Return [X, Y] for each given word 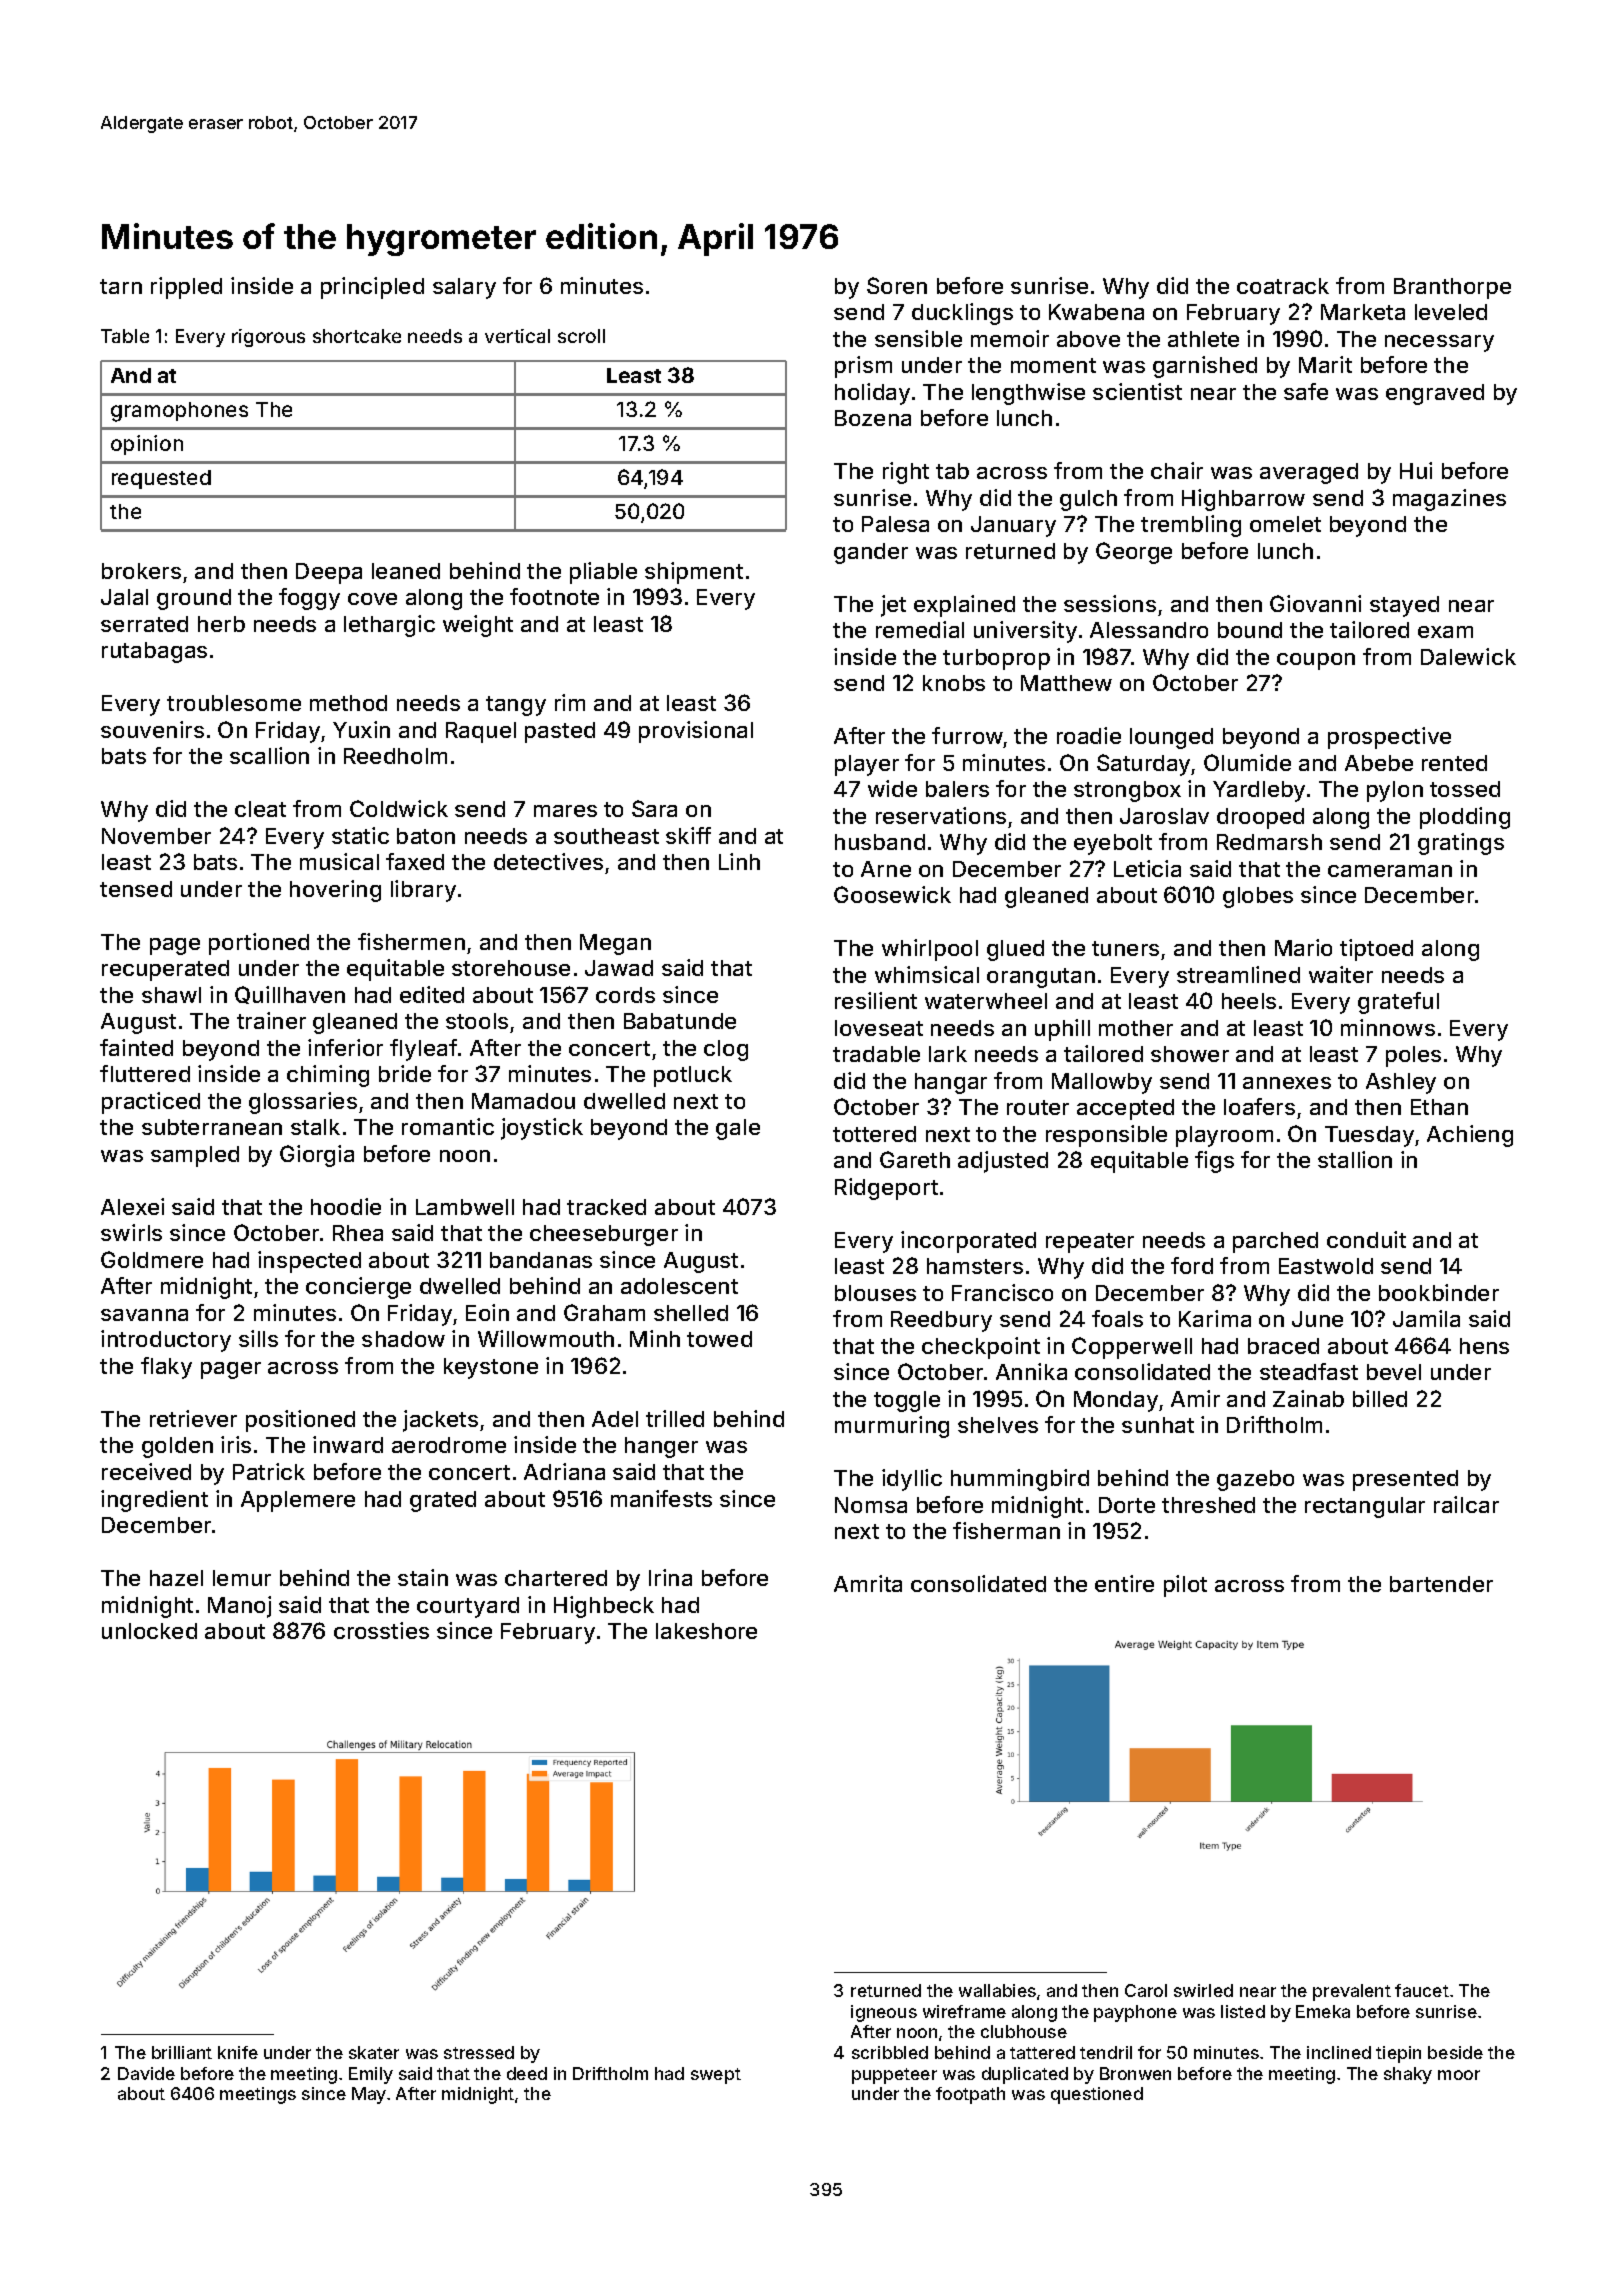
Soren [897, 285]
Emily [371, 2075]
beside [1455, 2052]
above [1088, 339]
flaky [166, 1368]
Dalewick [1468, 656]
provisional [696, 732]
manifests [661, 1498]
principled [372, 288]
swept [716, 2076]
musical [339, 861]
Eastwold [1326, 1266]
